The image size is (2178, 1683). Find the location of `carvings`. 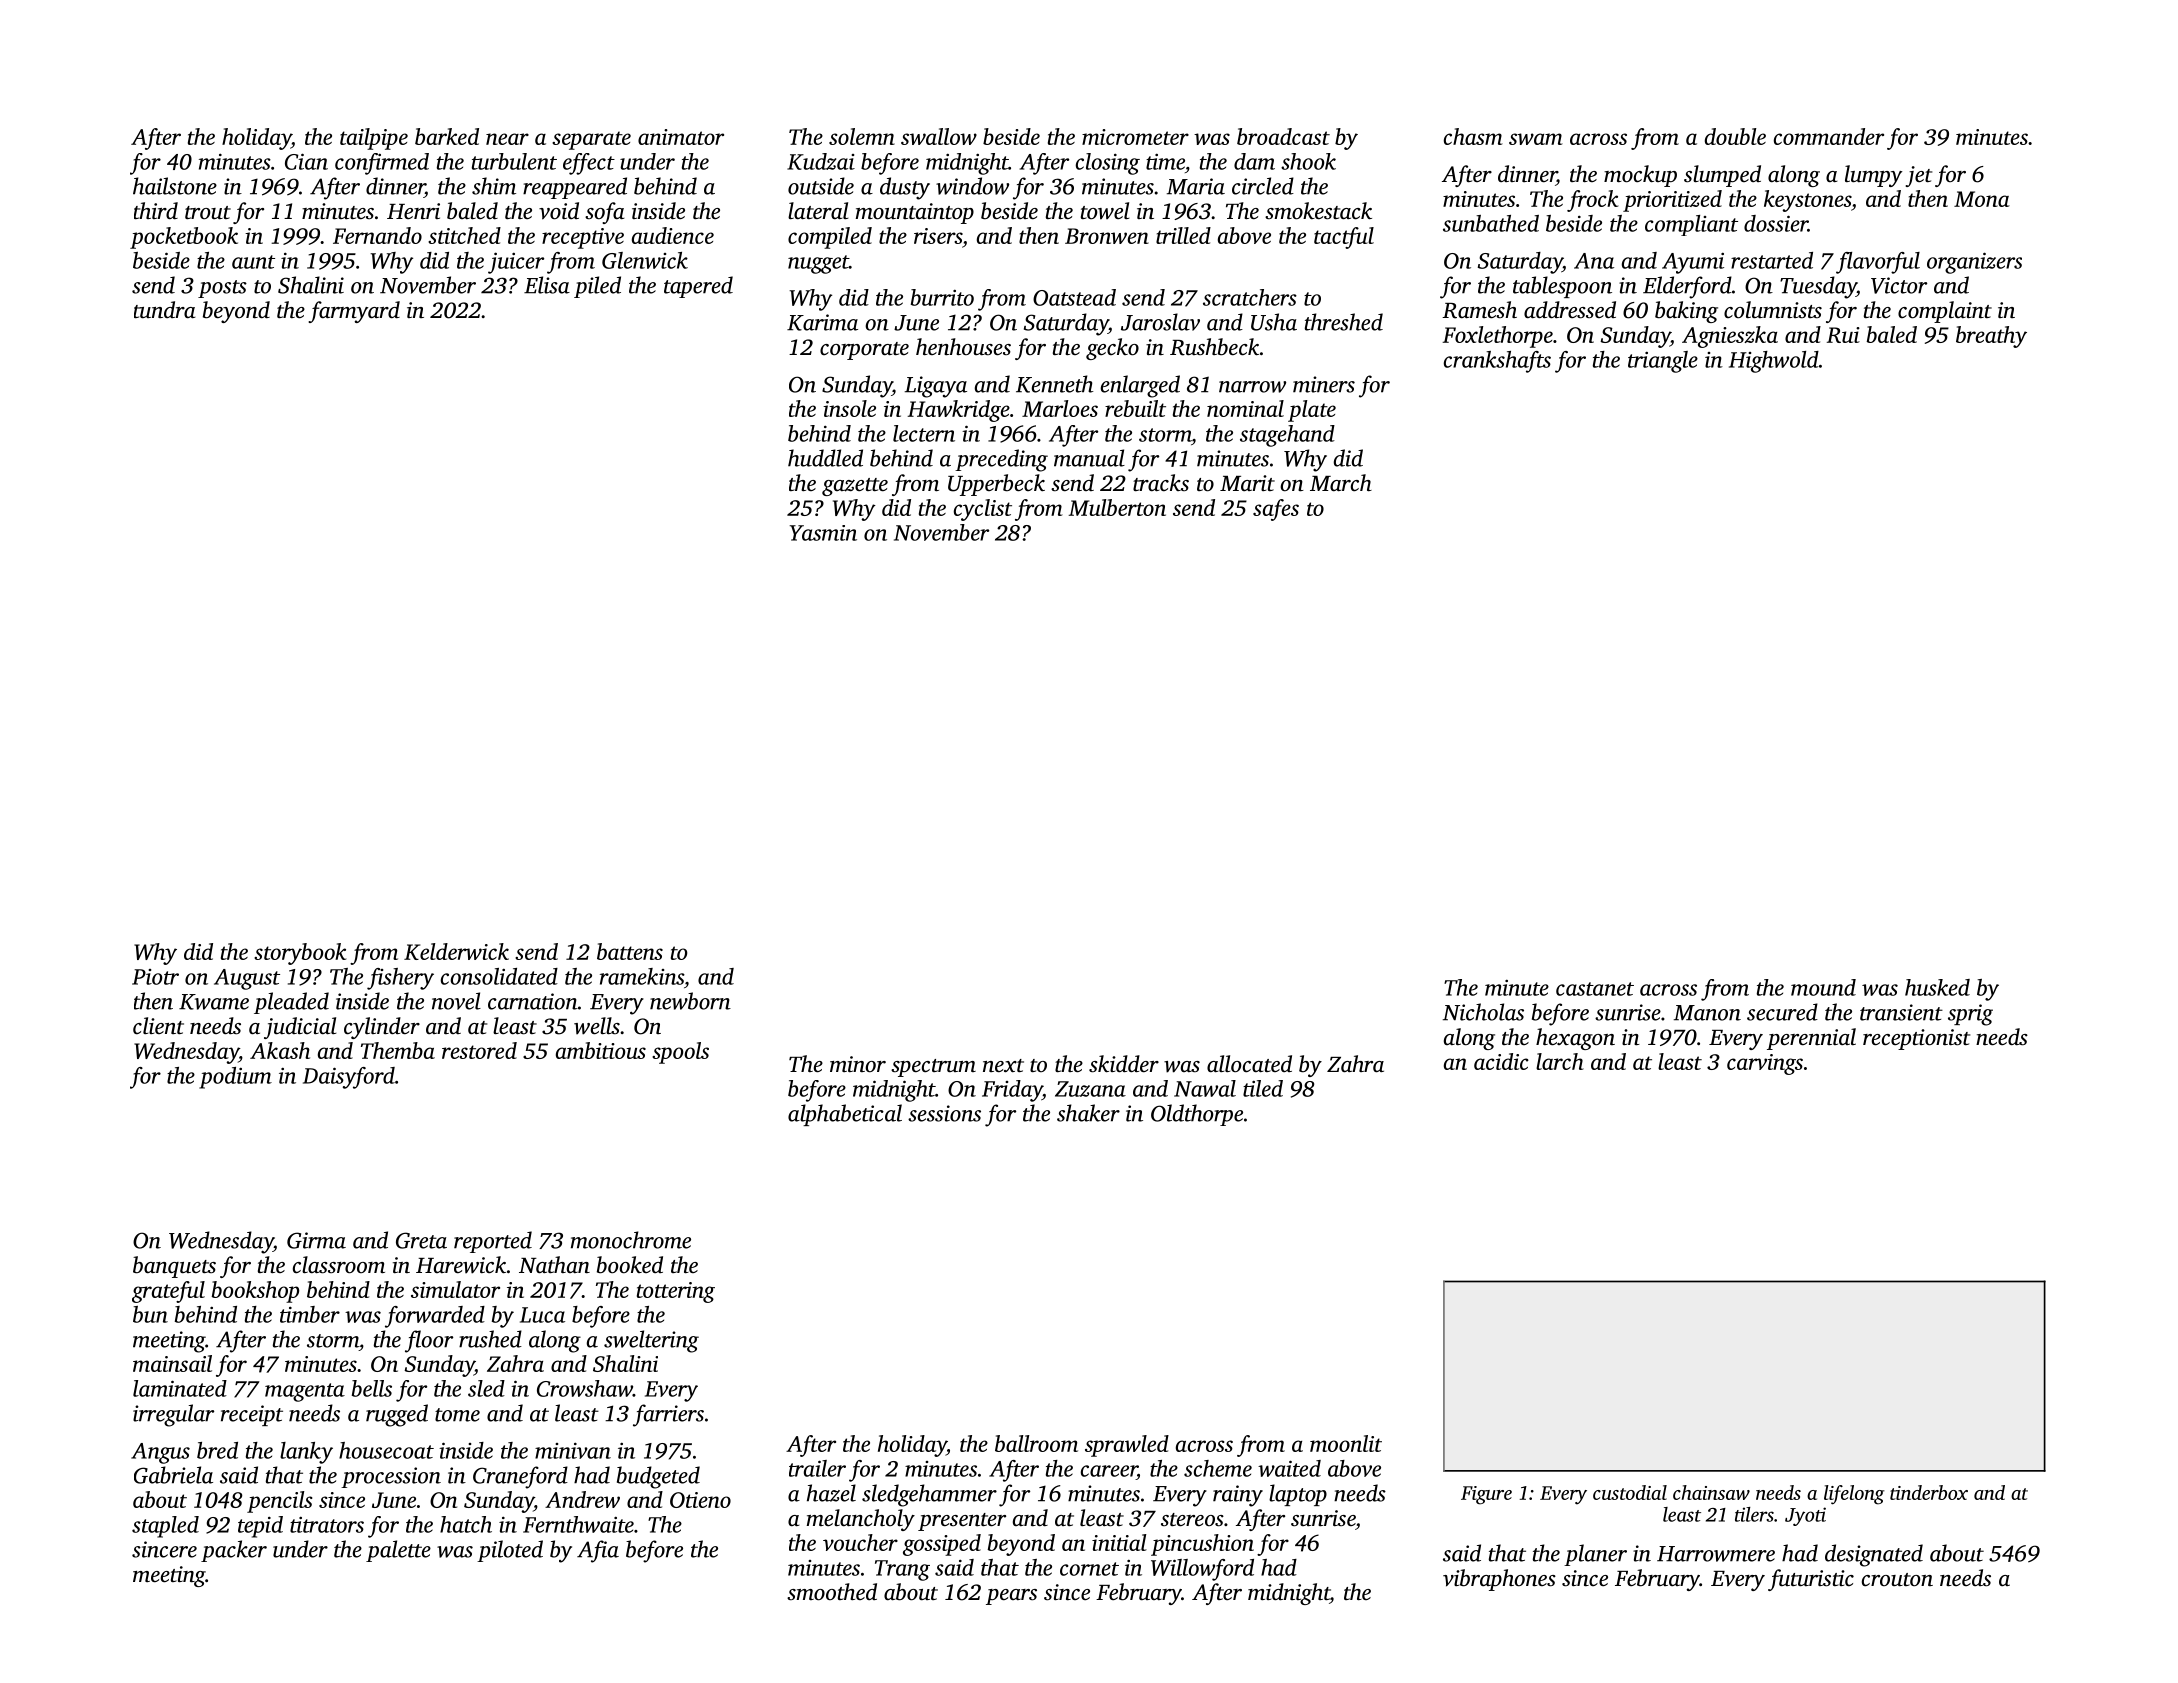

carvings is located at coordinates (1765, 1064).
